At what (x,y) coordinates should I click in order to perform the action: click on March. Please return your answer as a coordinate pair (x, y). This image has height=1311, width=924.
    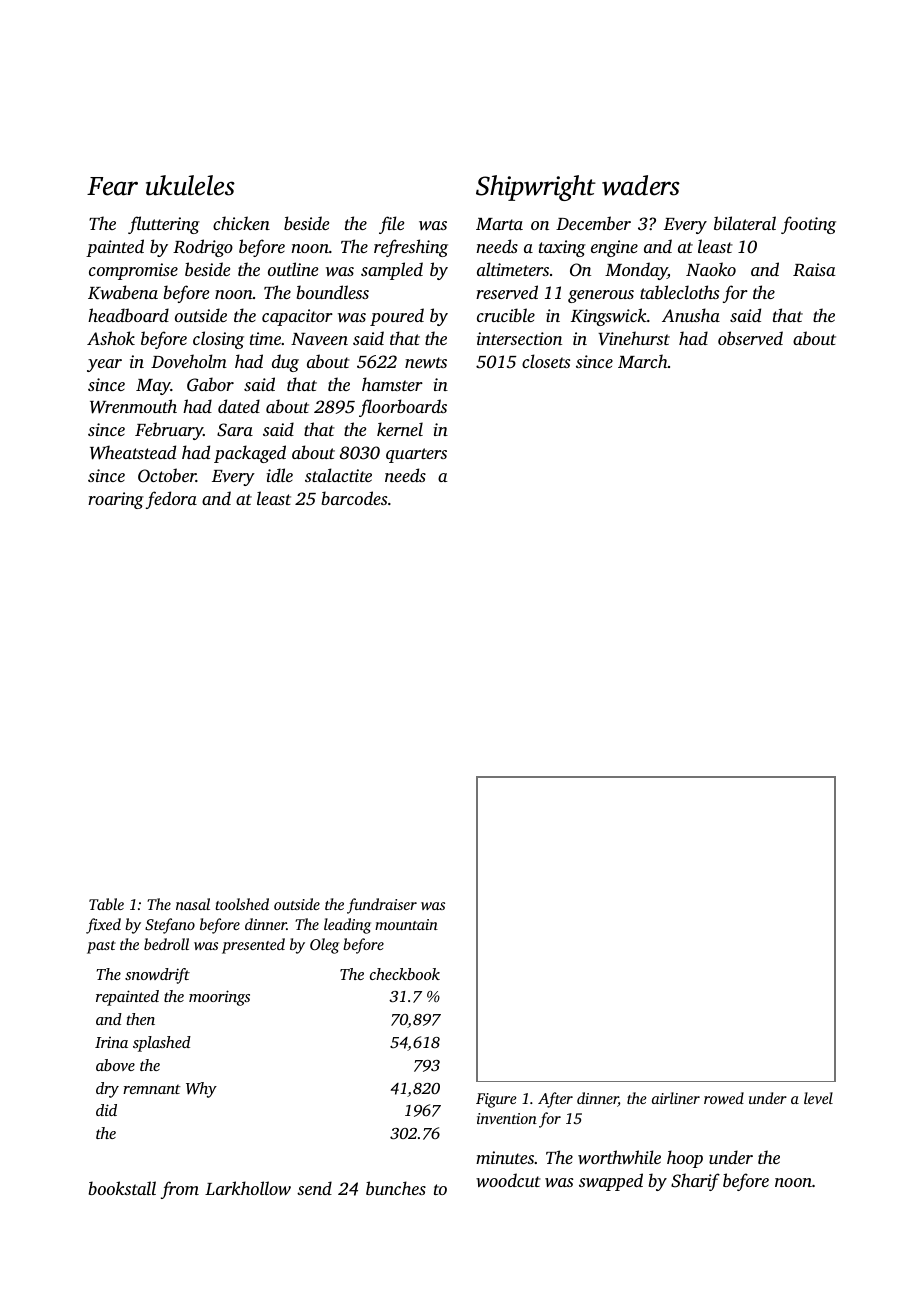
    Looking at the image, I should click on (643, 361).
